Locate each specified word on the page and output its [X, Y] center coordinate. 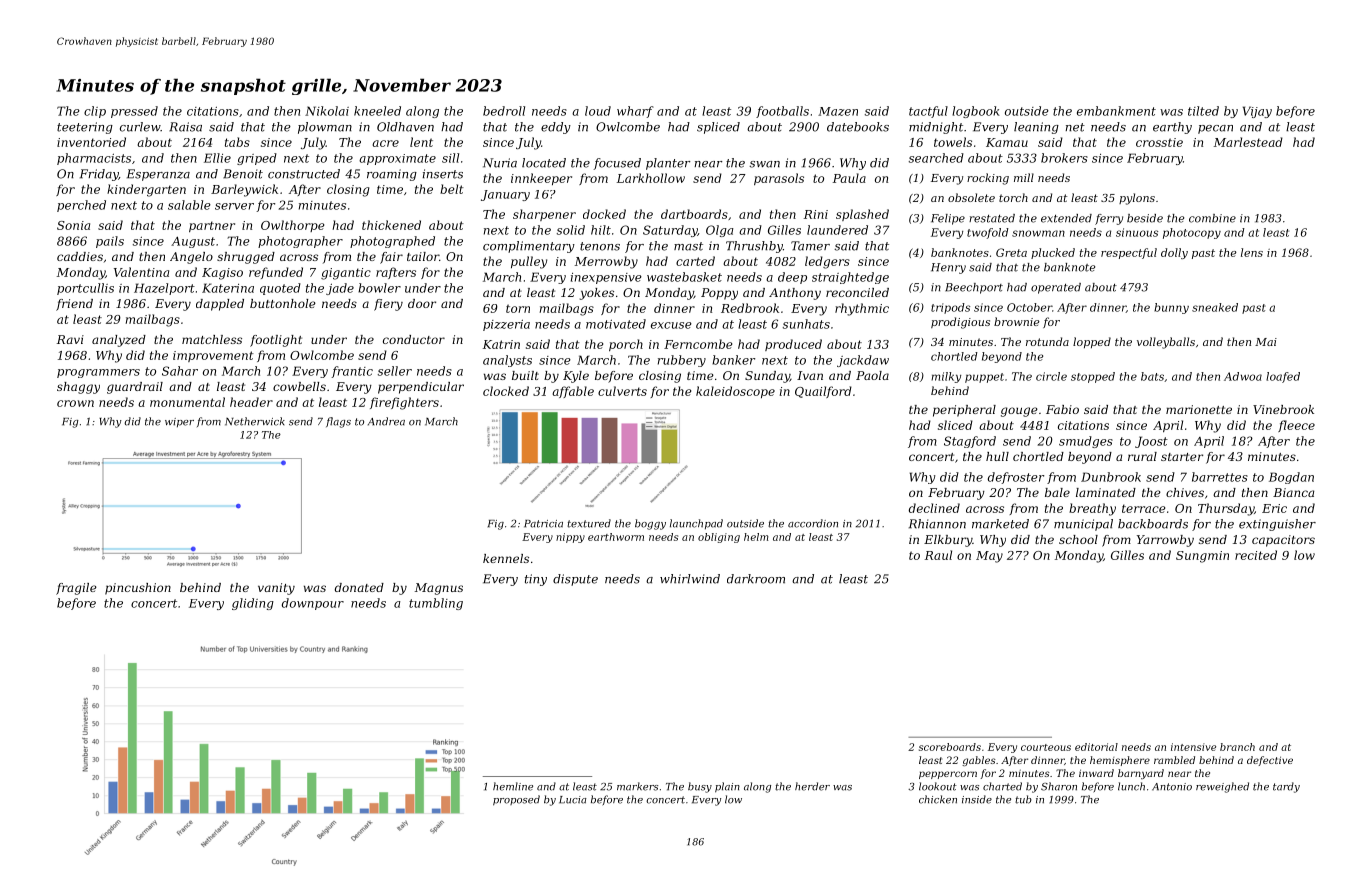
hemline [513, 786]
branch [1237, 747]
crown [75, 403]
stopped [1093, 377]
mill [1024, 177]
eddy [556, 128]
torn [518, 308]
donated [359, 587]
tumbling [436, 604]
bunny [1171, 308]
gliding [253, 604]
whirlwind [690, 579]
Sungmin [1202, 557]
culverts [622, 391]
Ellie [217, 158]
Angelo [191, 258]
